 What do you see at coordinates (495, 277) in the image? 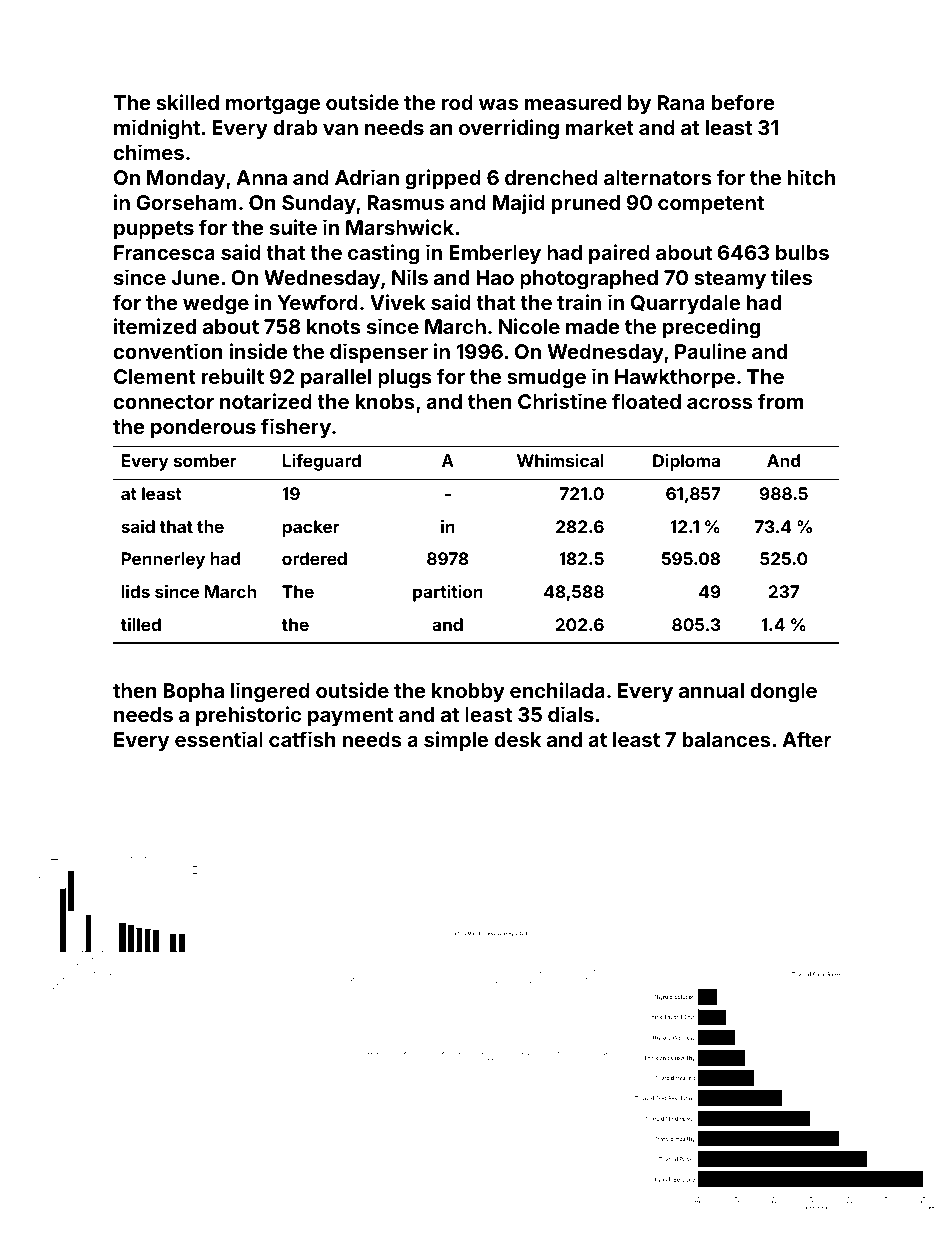
I see `Hao` at bounding box center [495, 277].
